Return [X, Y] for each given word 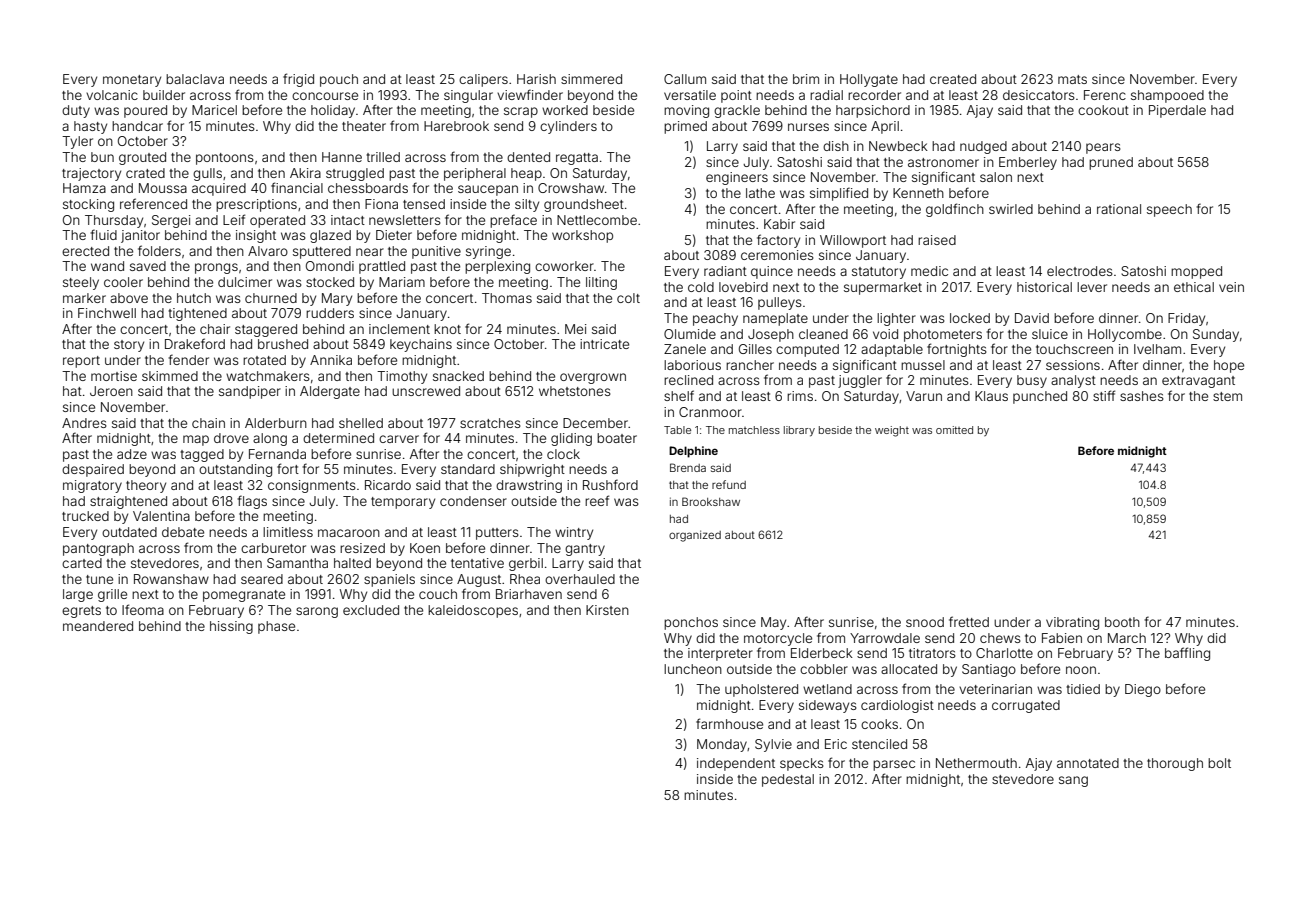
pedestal [788, 780]
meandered [98, 626]
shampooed [1167, 96]
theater [364, 126]
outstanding [235, 470]
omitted [954, 430]
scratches [490, 423]
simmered [591, 79]
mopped [1196, 272]
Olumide [690, 334]
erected [85, 251]
